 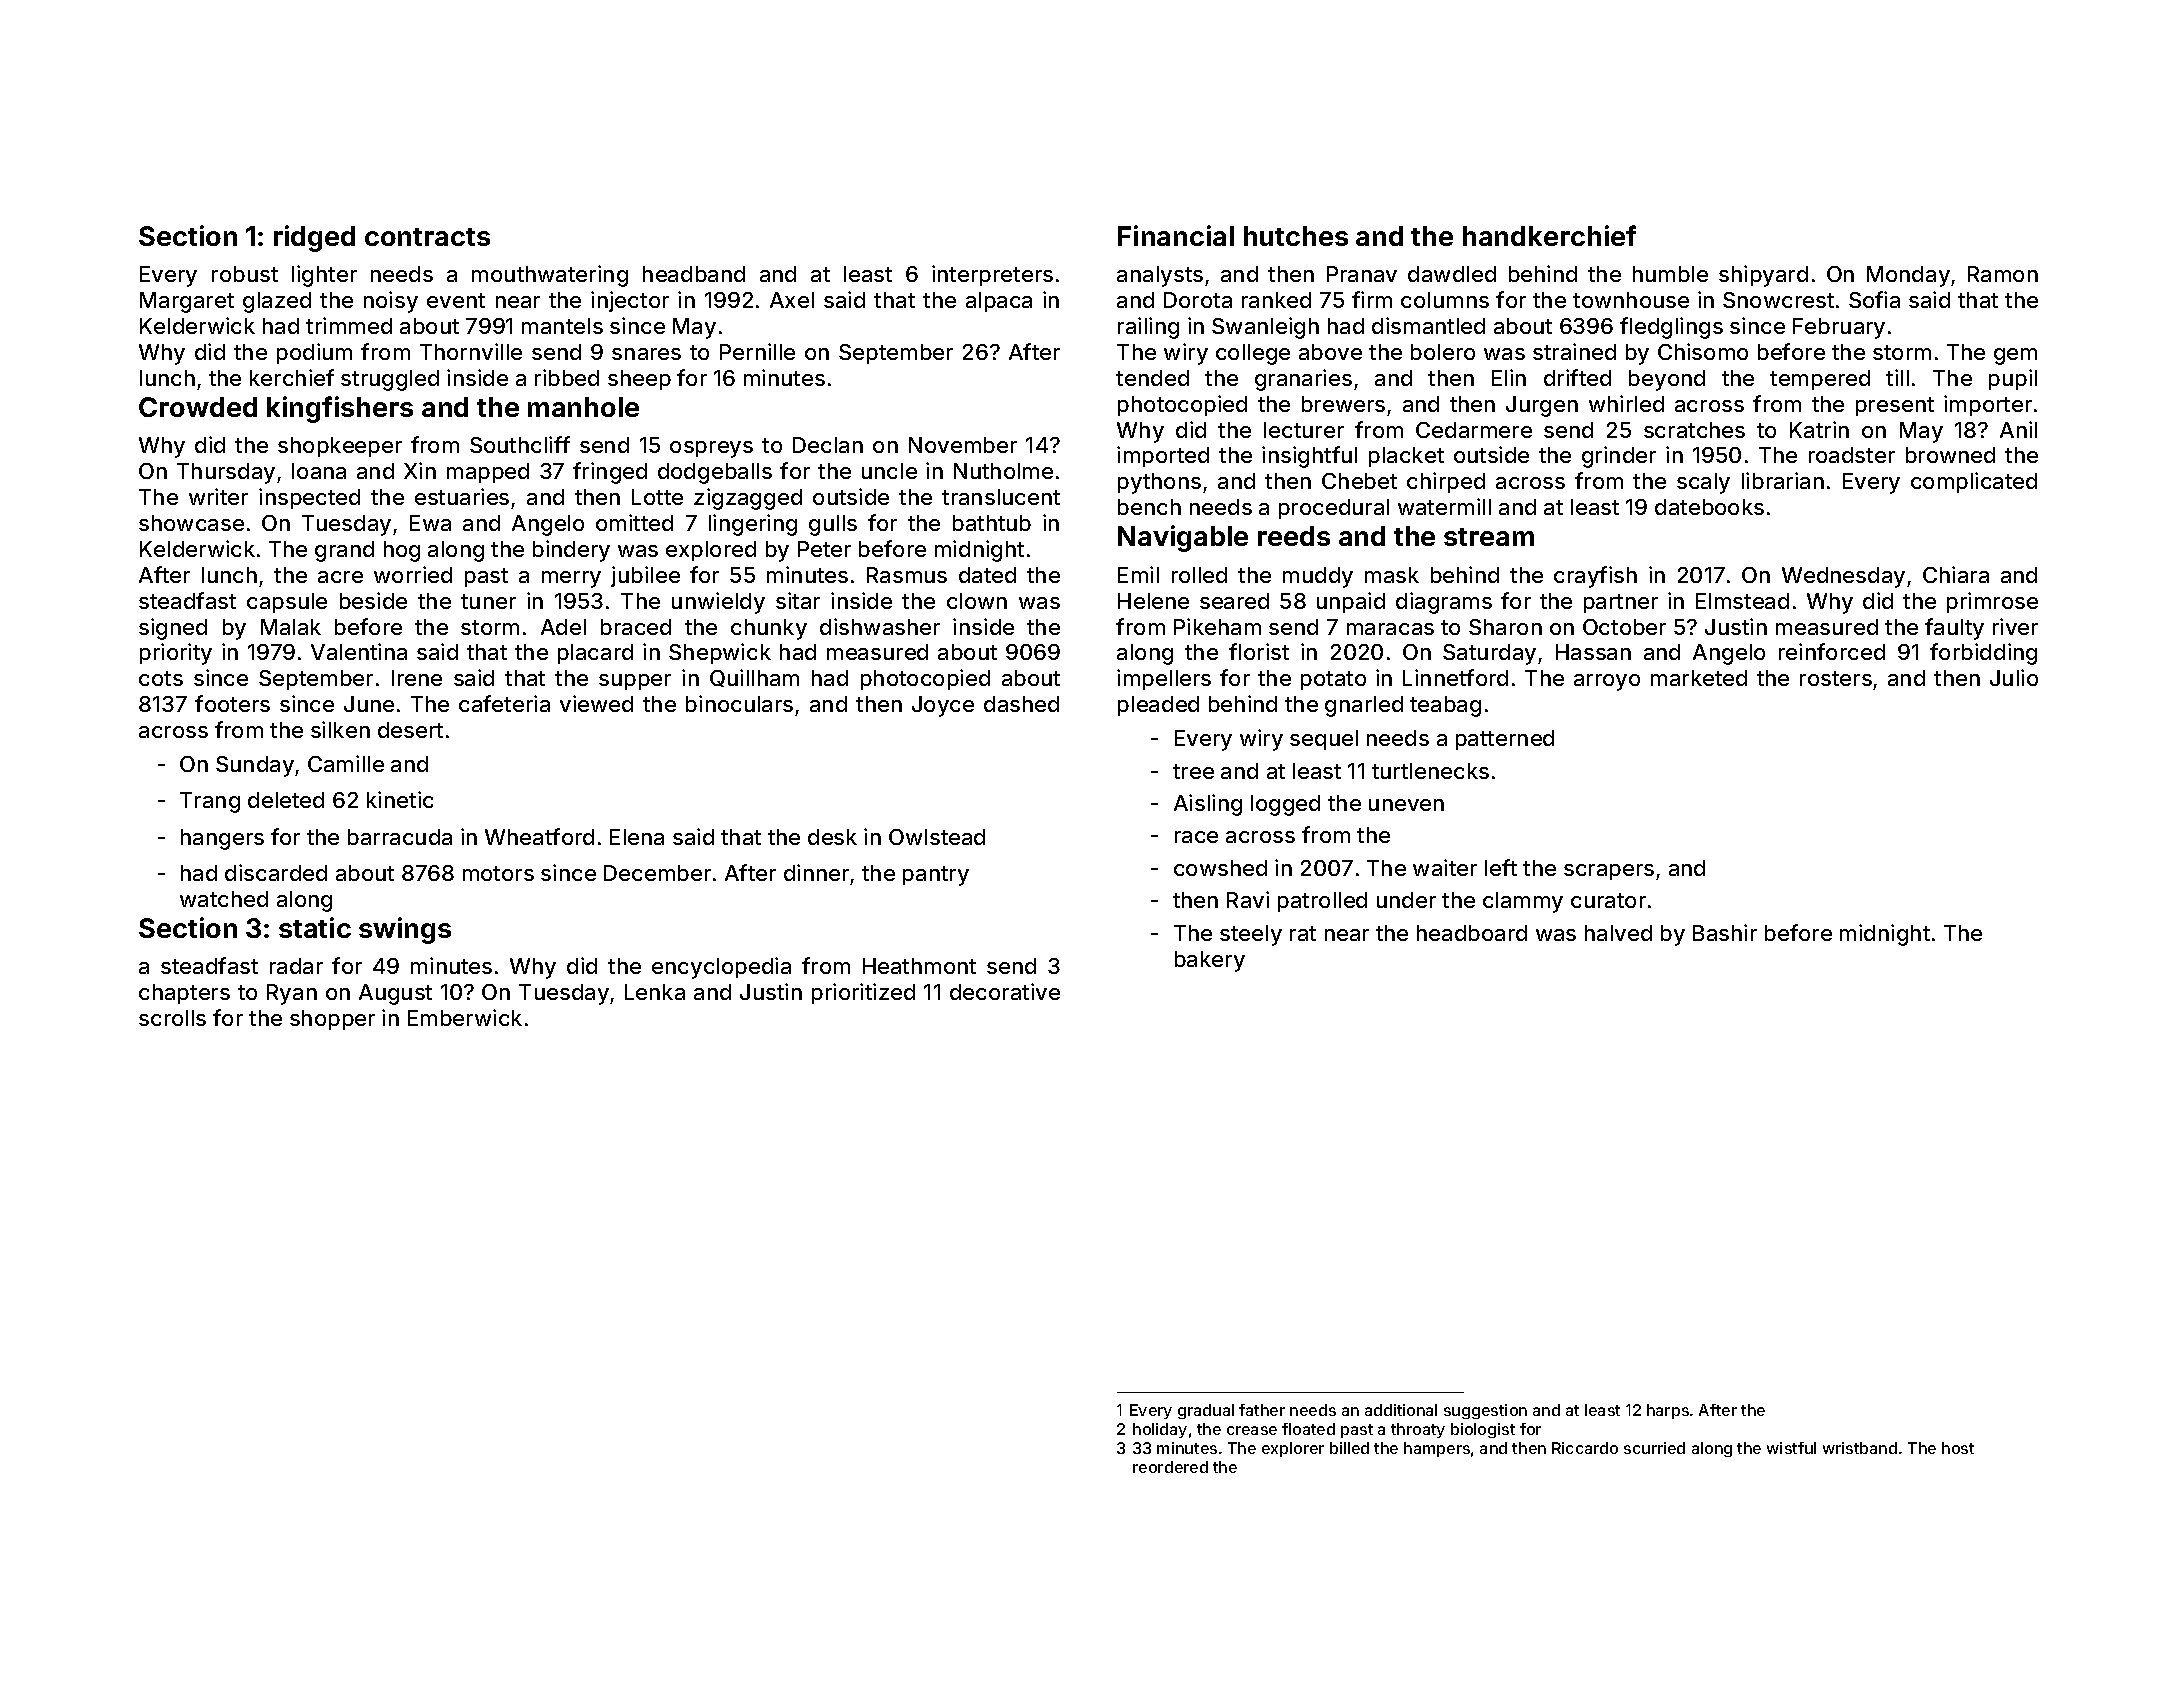 I want to click on shopper, so click(x=332, y=1020).
